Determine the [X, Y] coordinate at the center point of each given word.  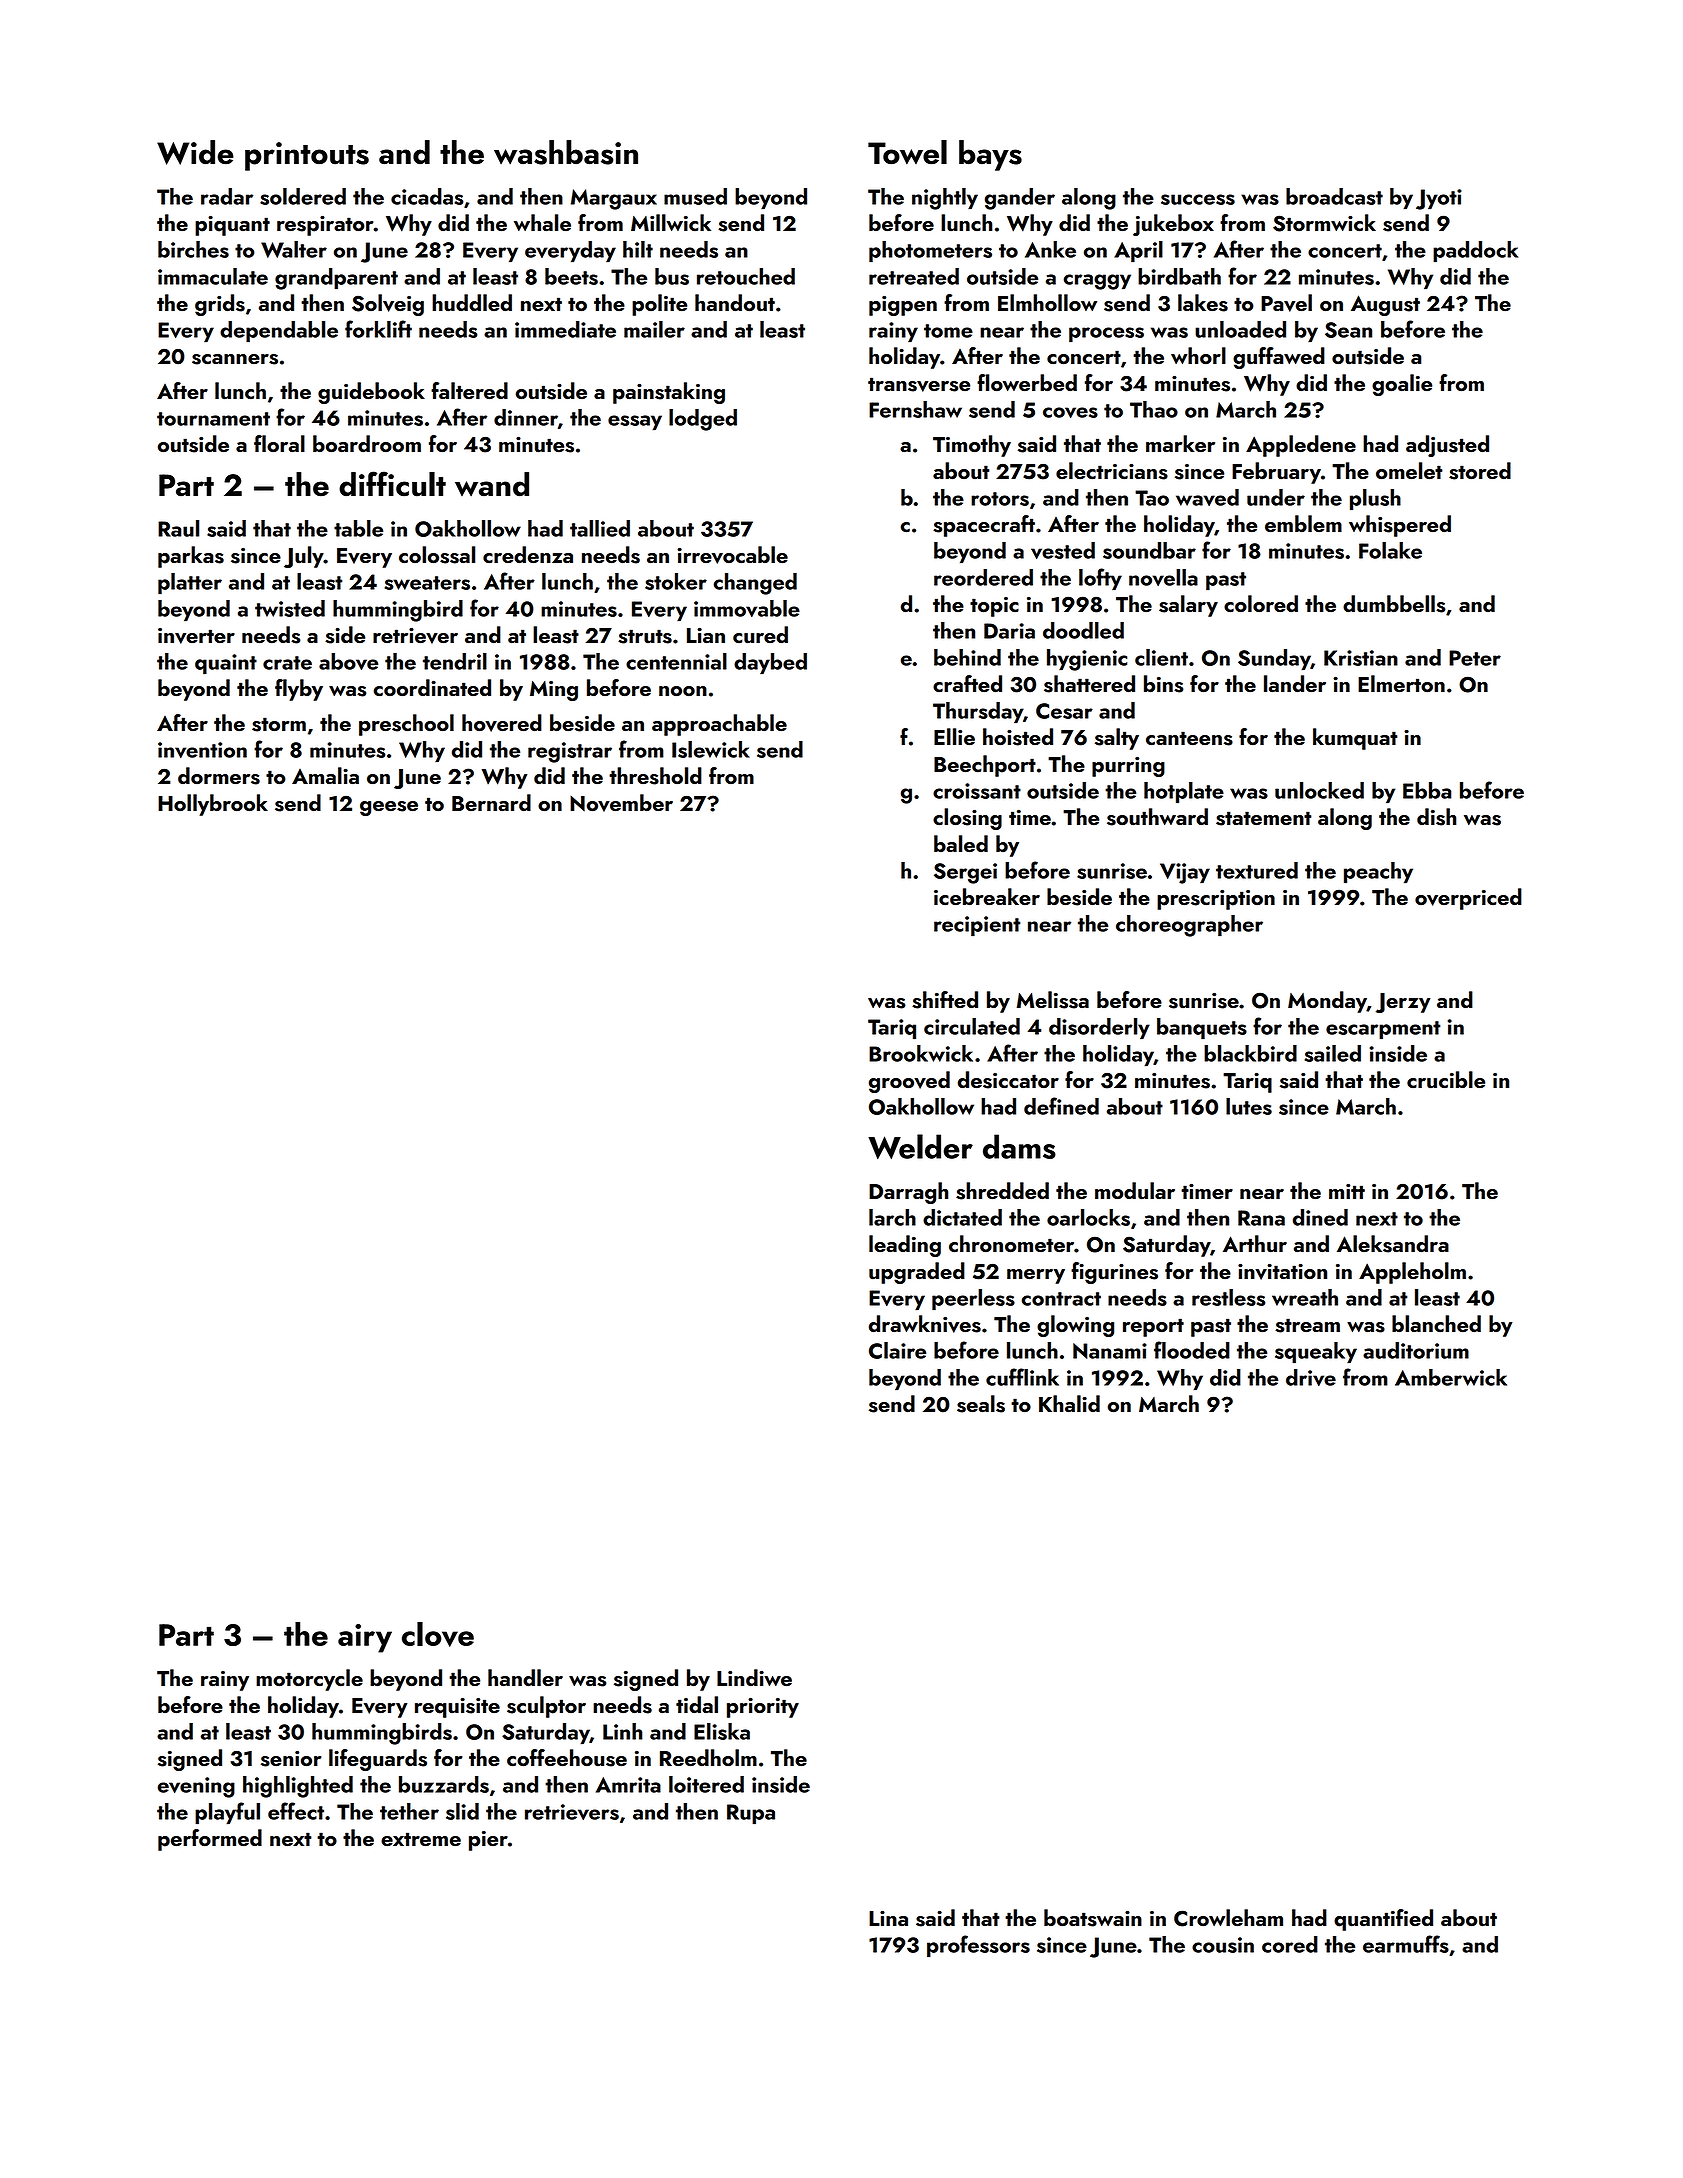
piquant [232, 226]
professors [978, 1946]
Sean [1348, 330]
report [1153, 1327]
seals [981, 1404]
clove [438, 1634]
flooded [1192, 1350]
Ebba [1427, 790]
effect [296, 1811]
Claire [897, 1350]
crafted [967, 684]
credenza [528, 555]
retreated [914, 276]
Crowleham [1228, 1918]
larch [892, 1217]
